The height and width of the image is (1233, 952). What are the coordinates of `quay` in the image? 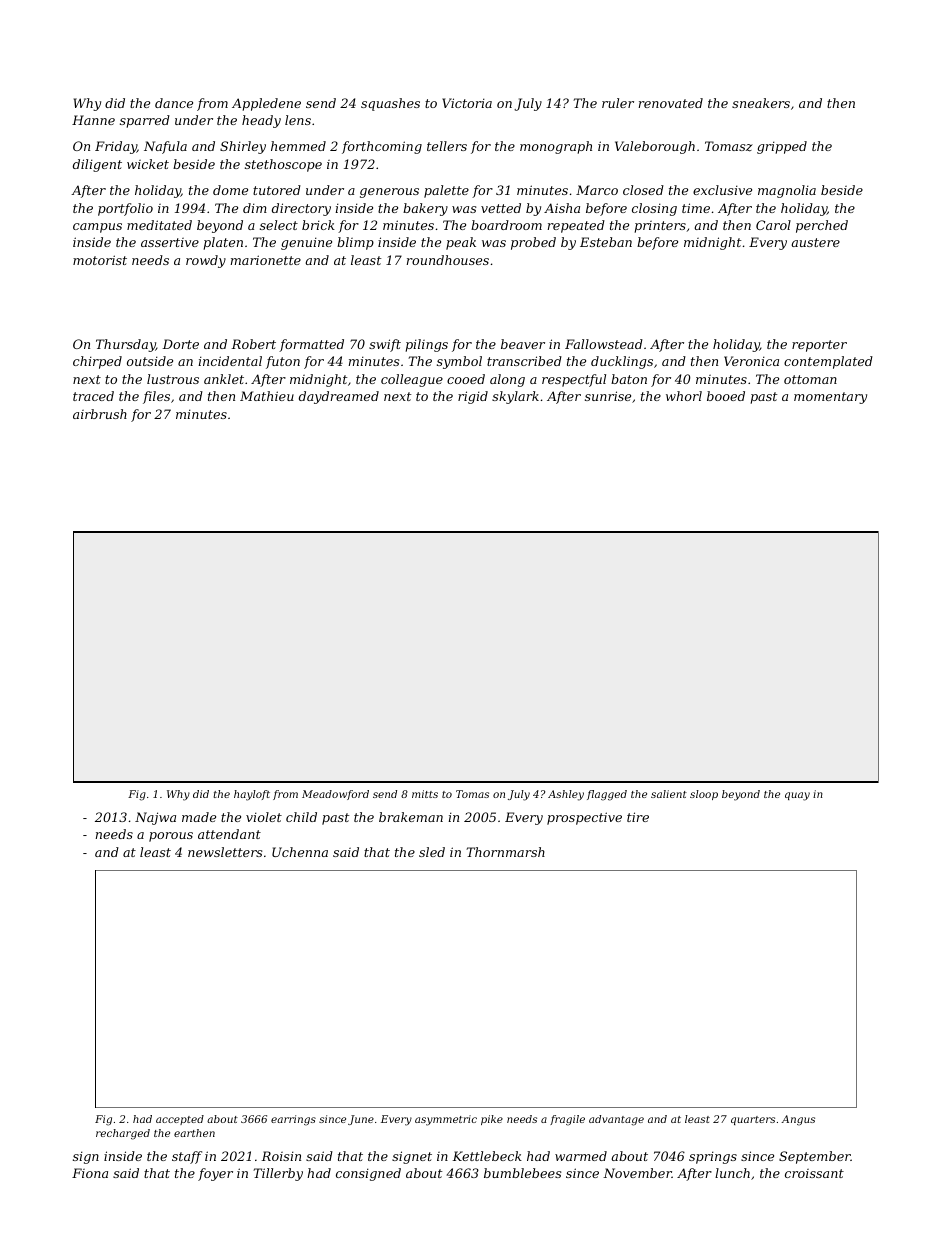 It's located at (797, 796).
